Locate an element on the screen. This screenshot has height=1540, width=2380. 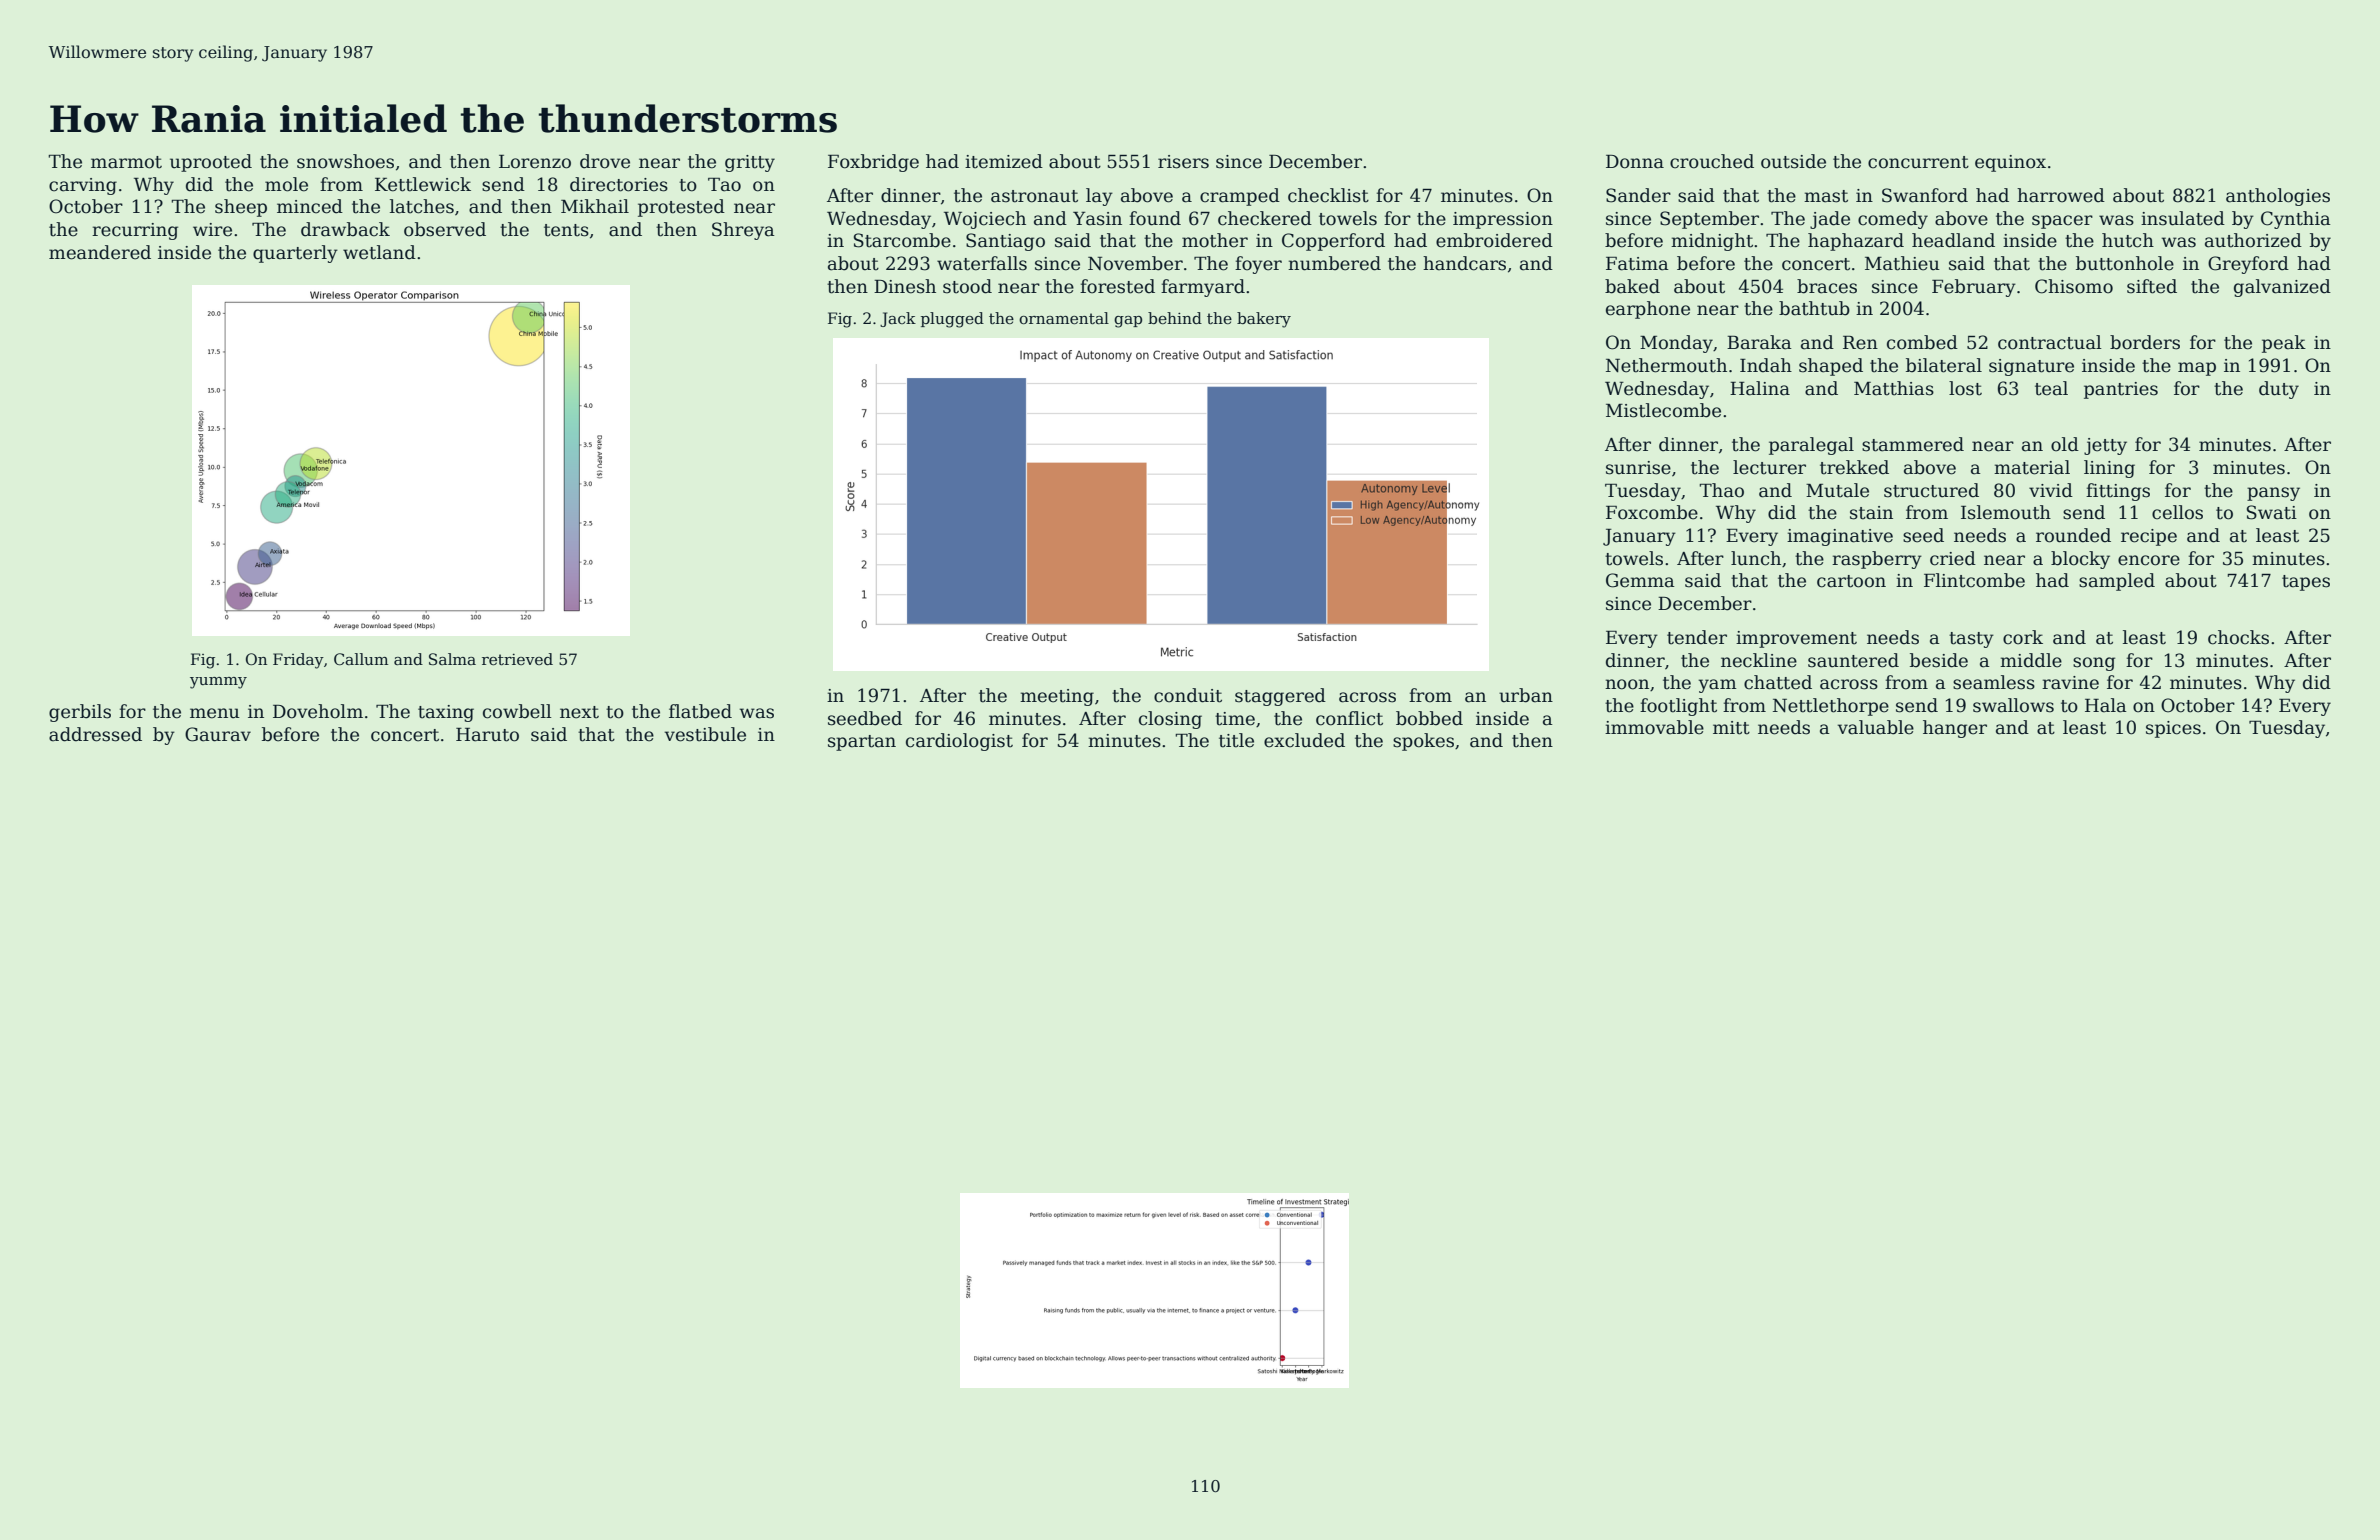
Gemma is located at coordinates (1640, 580).
